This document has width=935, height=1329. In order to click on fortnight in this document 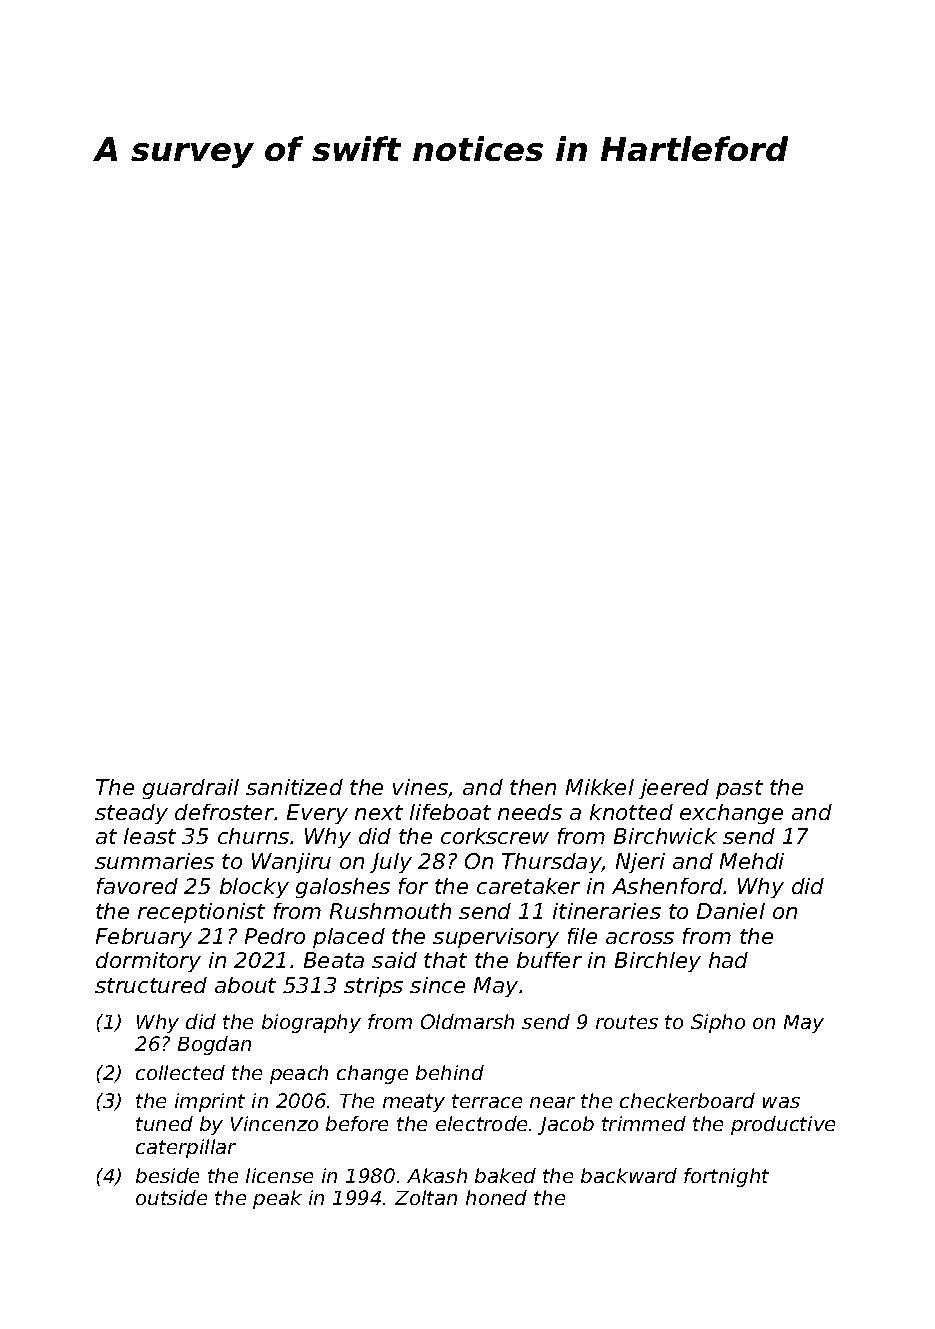, I will do `click(726, 1177)`.
